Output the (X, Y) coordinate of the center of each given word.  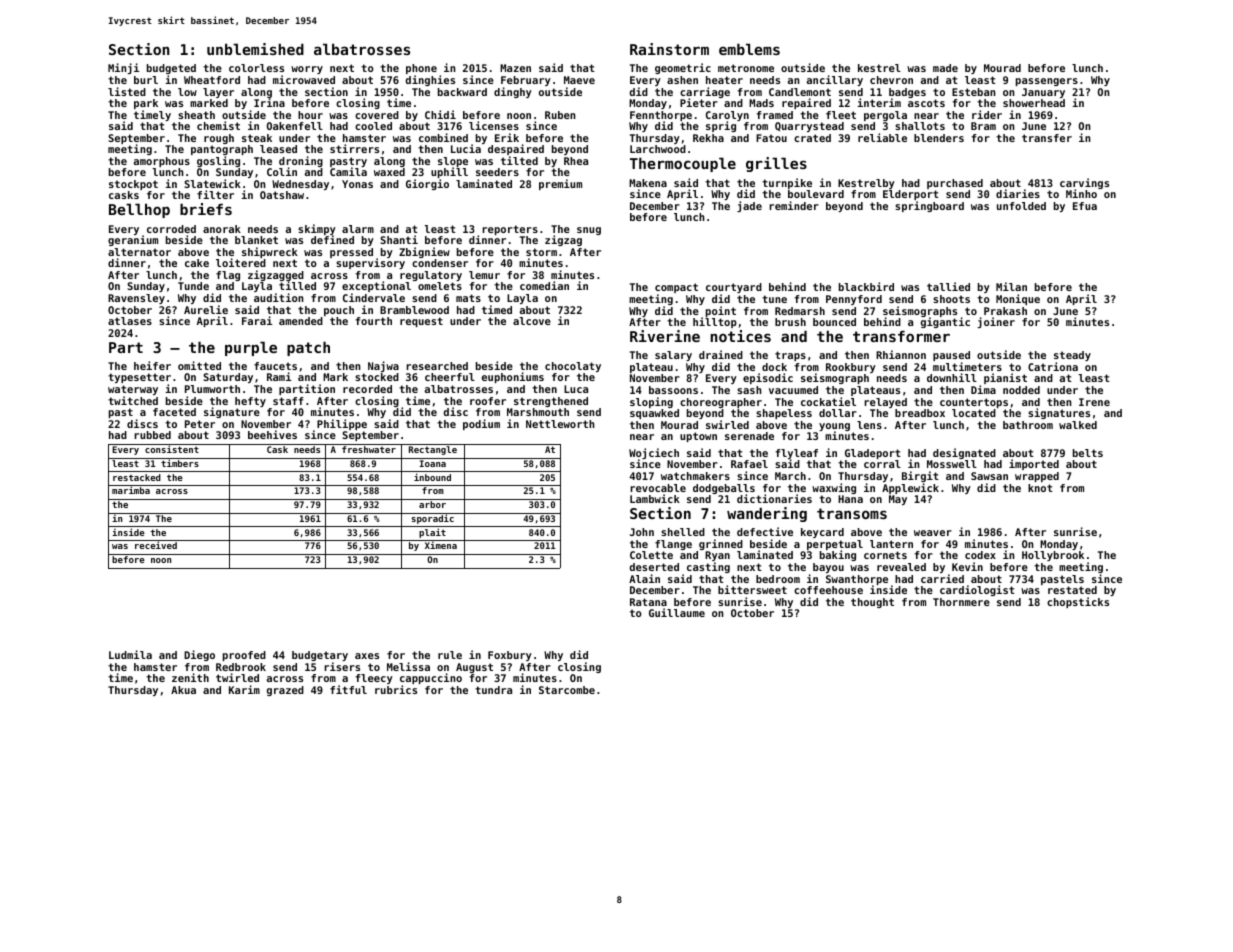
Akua (183, 690)
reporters (510, 230)
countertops (974, 403)
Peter (200, 424)
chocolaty (573, 367)
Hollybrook (1053, 556)
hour (310, 115)
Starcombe (567, 690)
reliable (882, 137)
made (945, 68)
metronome (746, 68)
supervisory (370, 264)
